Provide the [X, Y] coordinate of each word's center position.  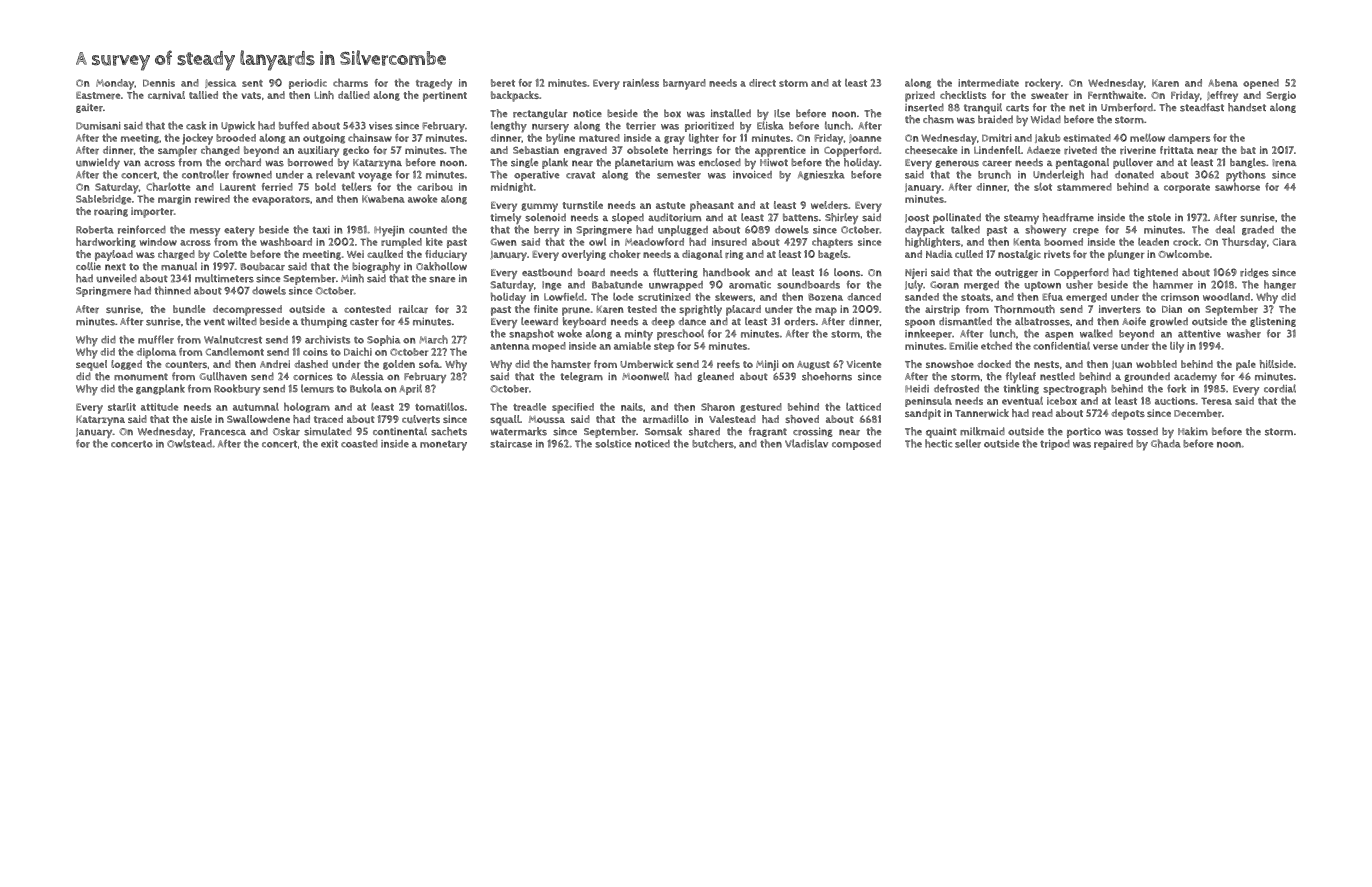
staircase [511, 444]
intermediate [988, 83]
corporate [1187, 188]
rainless [641, 83]
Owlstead [189, 443]
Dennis [159, 83]
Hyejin [389, 231]
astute [670, 205]
